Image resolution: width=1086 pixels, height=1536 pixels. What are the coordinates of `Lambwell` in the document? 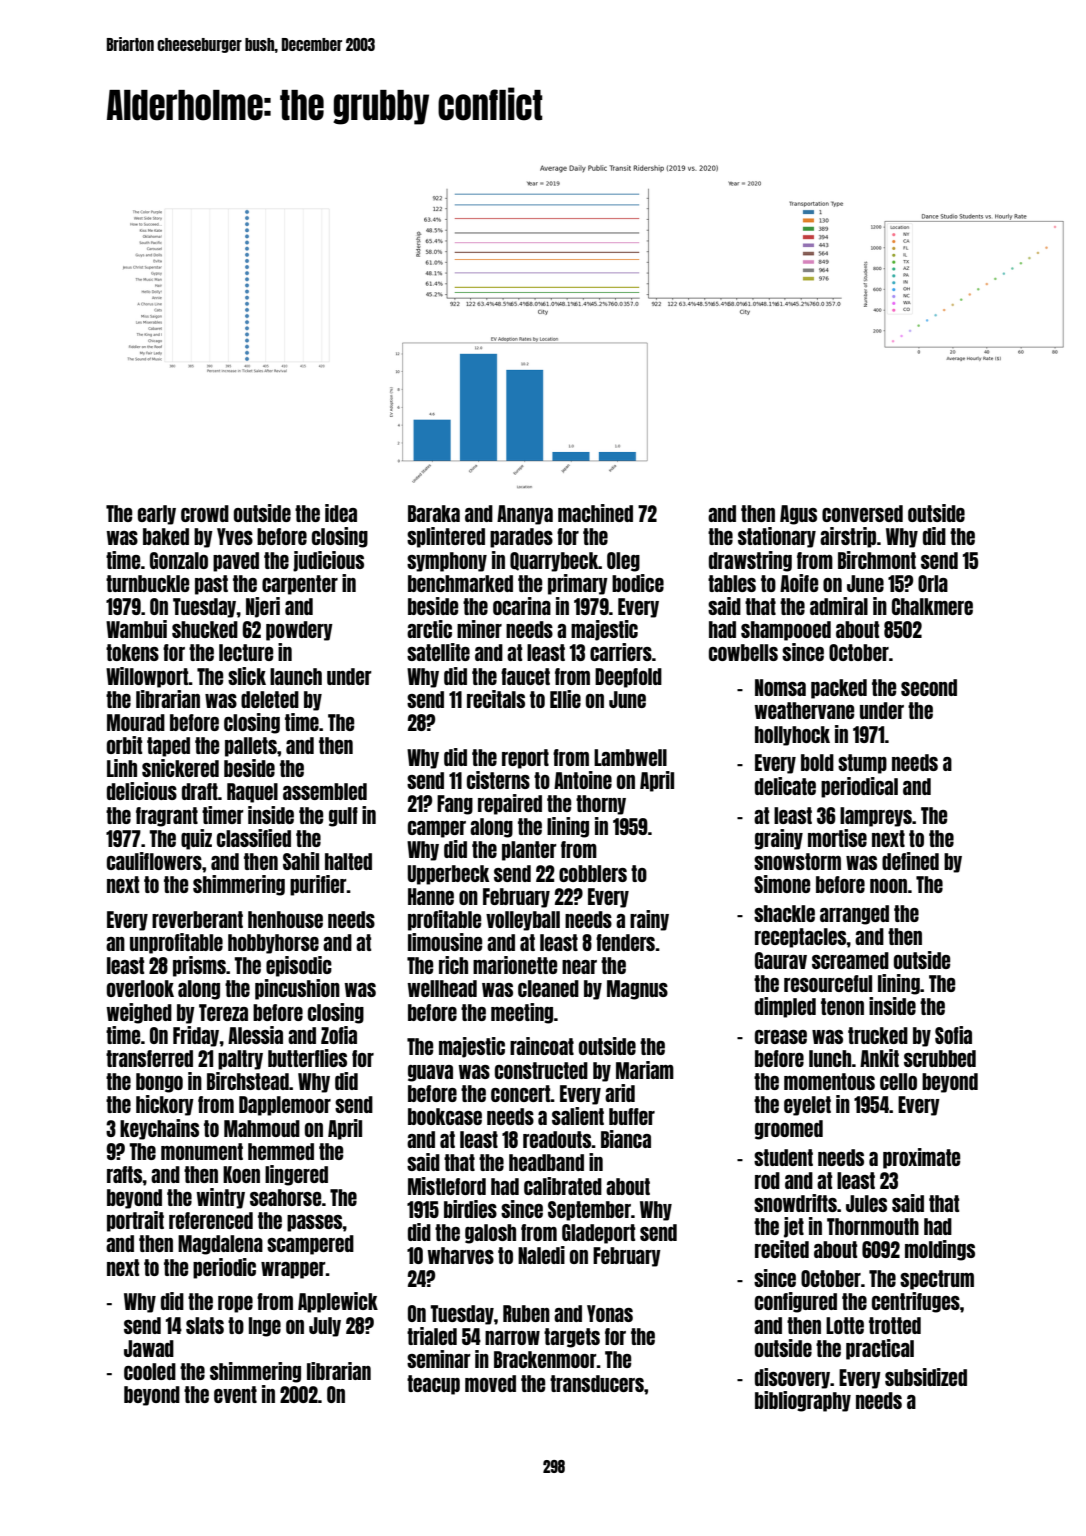 It's located at (630, 757).
